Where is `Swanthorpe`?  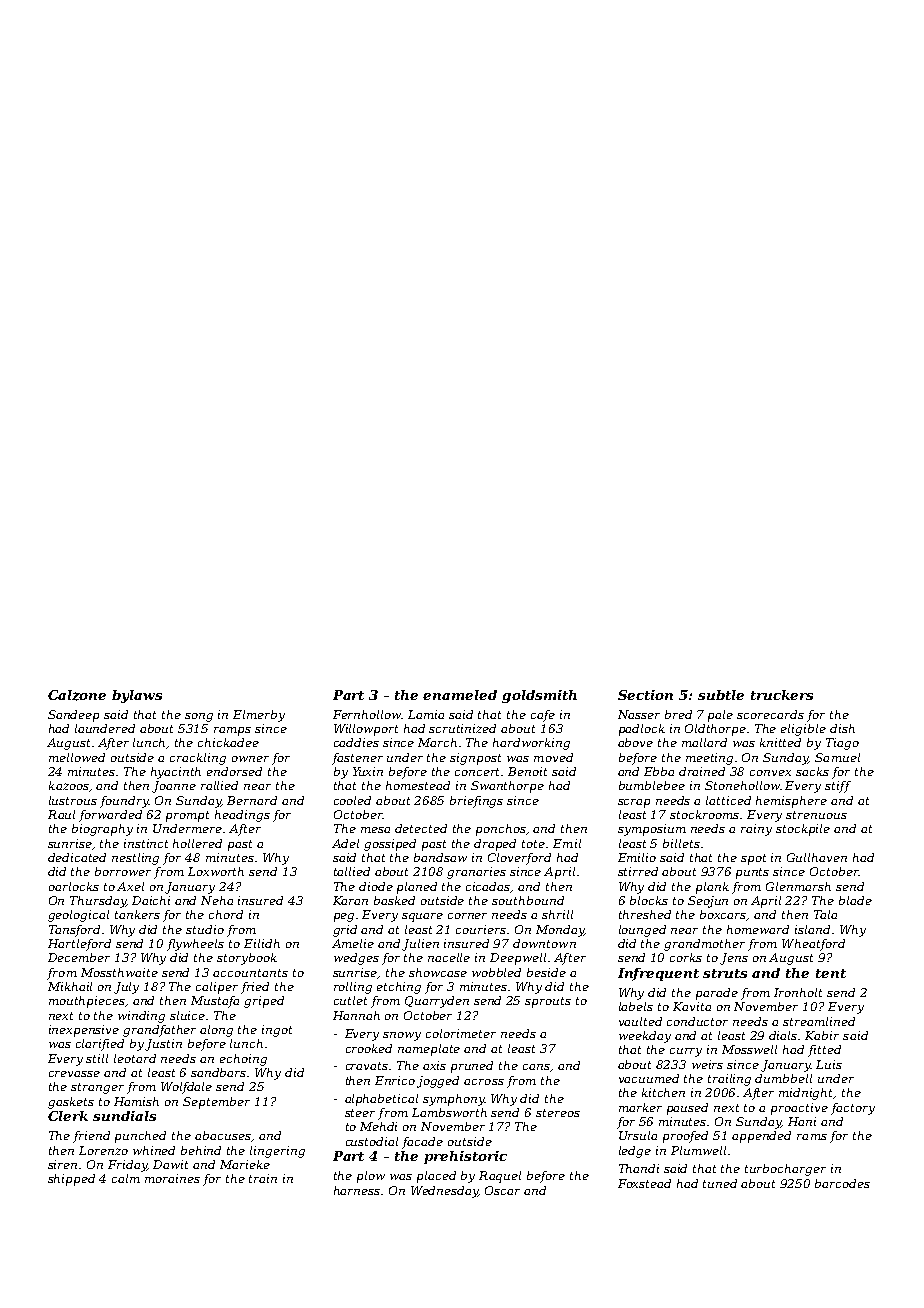 Swanthorpe is located at coordinates (507, 787).
